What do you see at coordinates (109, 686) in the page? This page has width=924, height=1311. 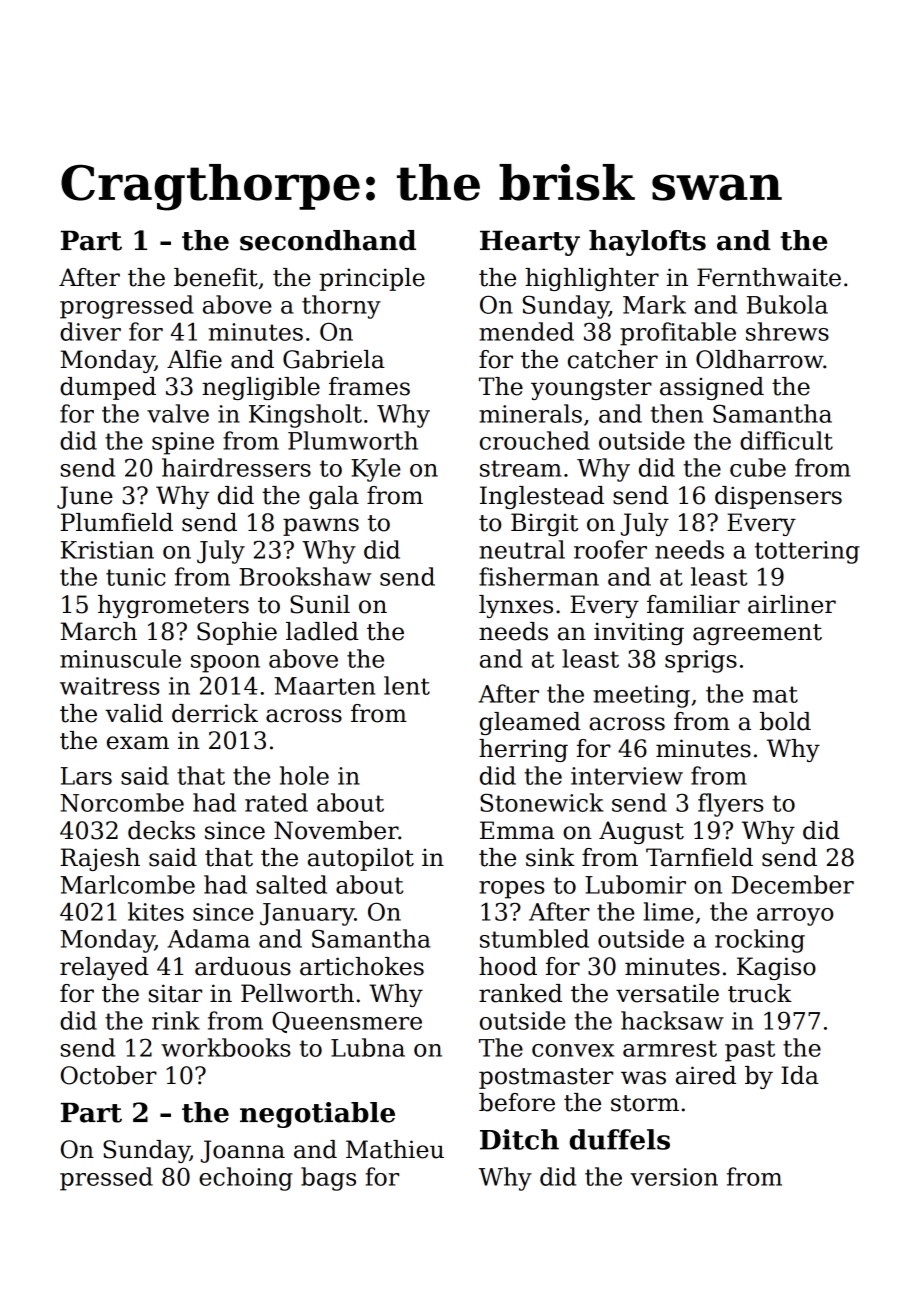 I see `waitress` at bounding box center [109, 686].
